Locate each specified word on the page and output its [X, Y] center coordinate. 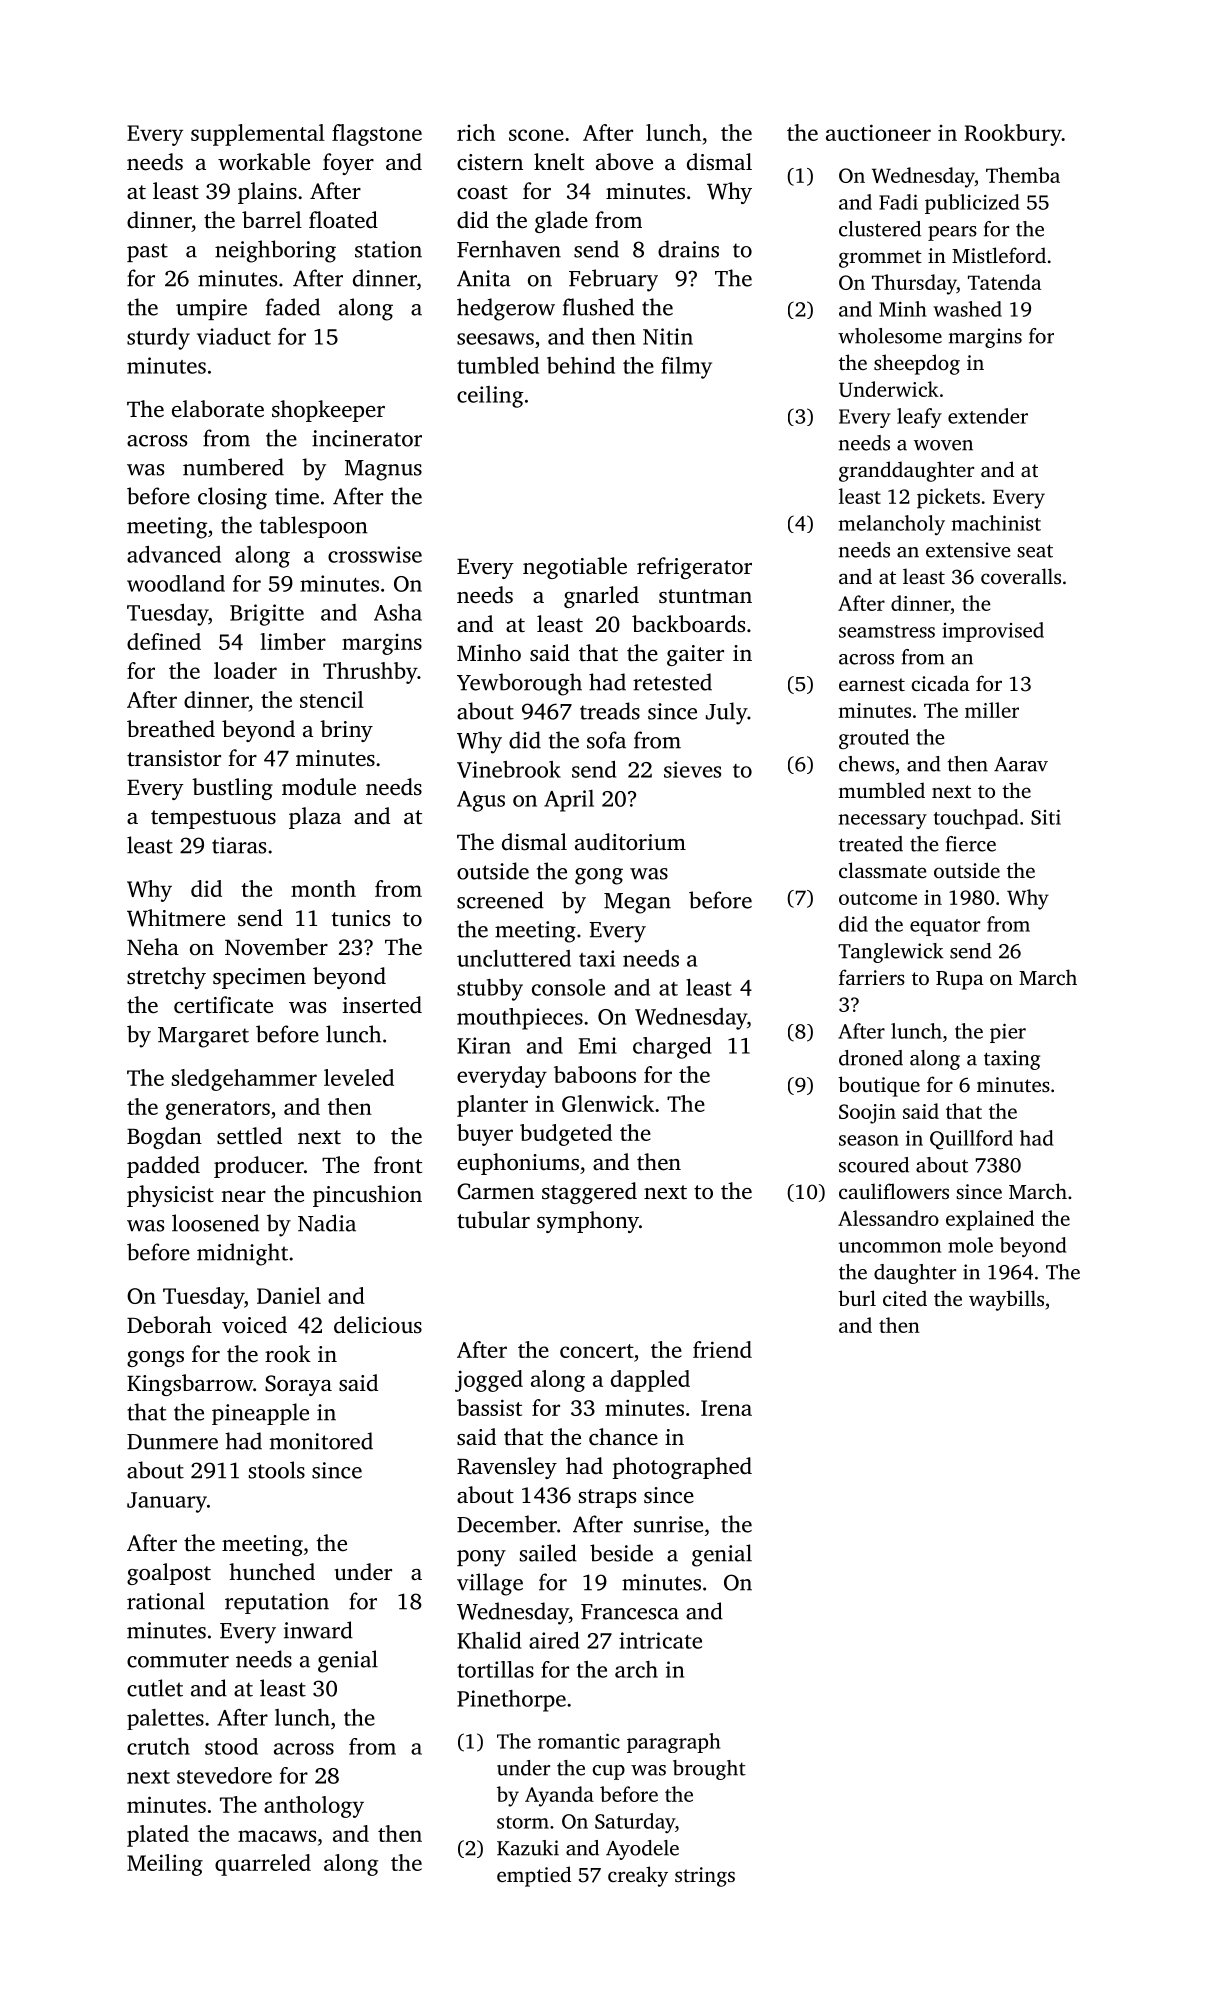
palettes [165, 1719]
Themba [1023, 175]
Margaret [203, 1037]
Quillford [971, 1140]
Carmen [495, 1191]
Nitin [668, 336]
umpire [211, 309]
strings [705, 1877]
